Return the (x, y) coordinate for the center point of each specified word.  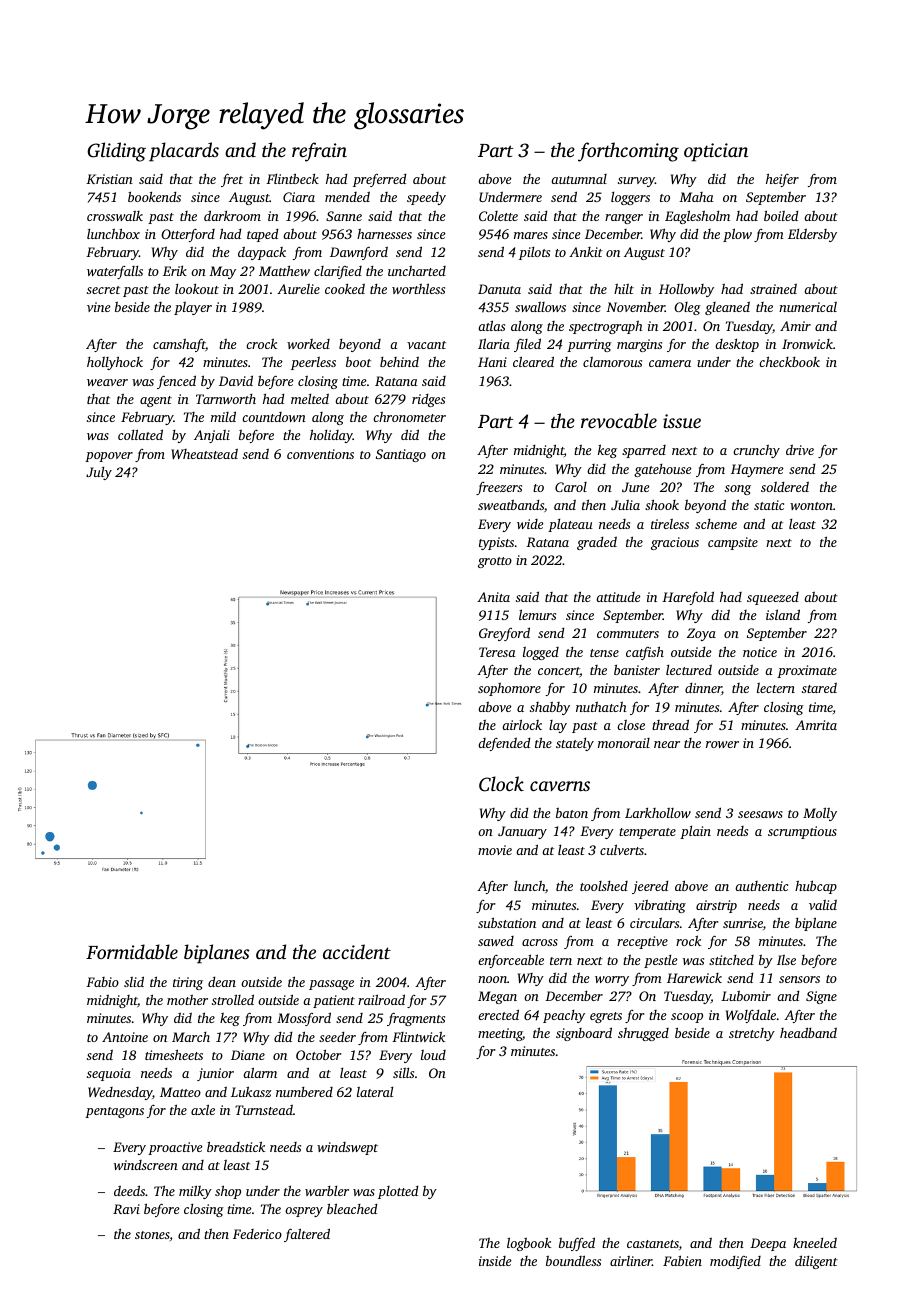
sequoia (109, 1074)
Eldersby (812, 235)
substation (507, 922)
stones (152, 1235)
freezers (499, 488)
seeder (337, 1037)
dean (222, 982)
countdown (274, 417)
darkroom (232, 215)
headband (808, 1032)
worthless (418, 288)
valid (823, 905)
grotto (495, 562)
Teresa (497, 652)
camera (670, 363)
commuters (628, 634)
